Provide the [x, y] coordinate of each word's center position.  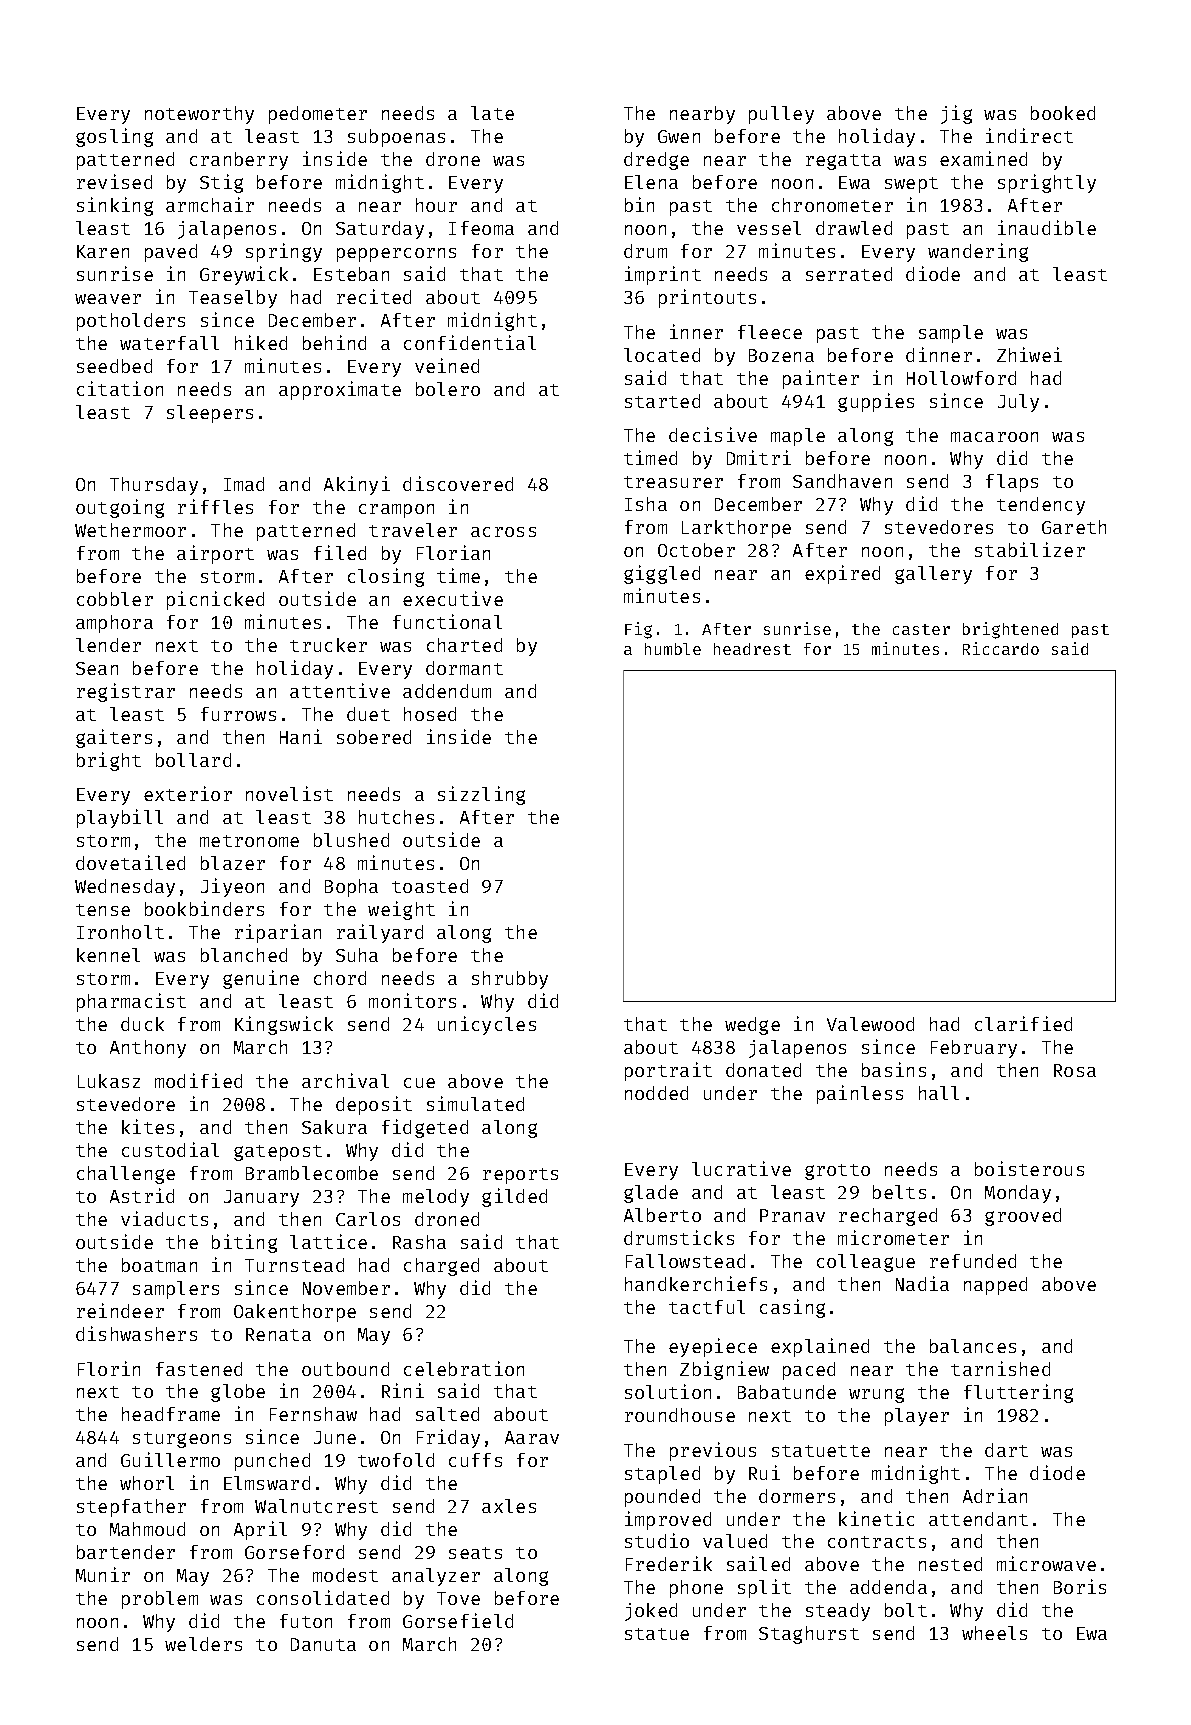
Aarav [532, 1437]
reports [520, 1176]
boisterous [1029, 1168]
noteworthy [199, 115]
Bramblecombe [312, 1173]
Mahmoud [147, 1529]
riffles [215, 506]
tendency [1041, 506]
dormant [464, 668]
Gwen [679, 136]
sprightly [1047, 183]
